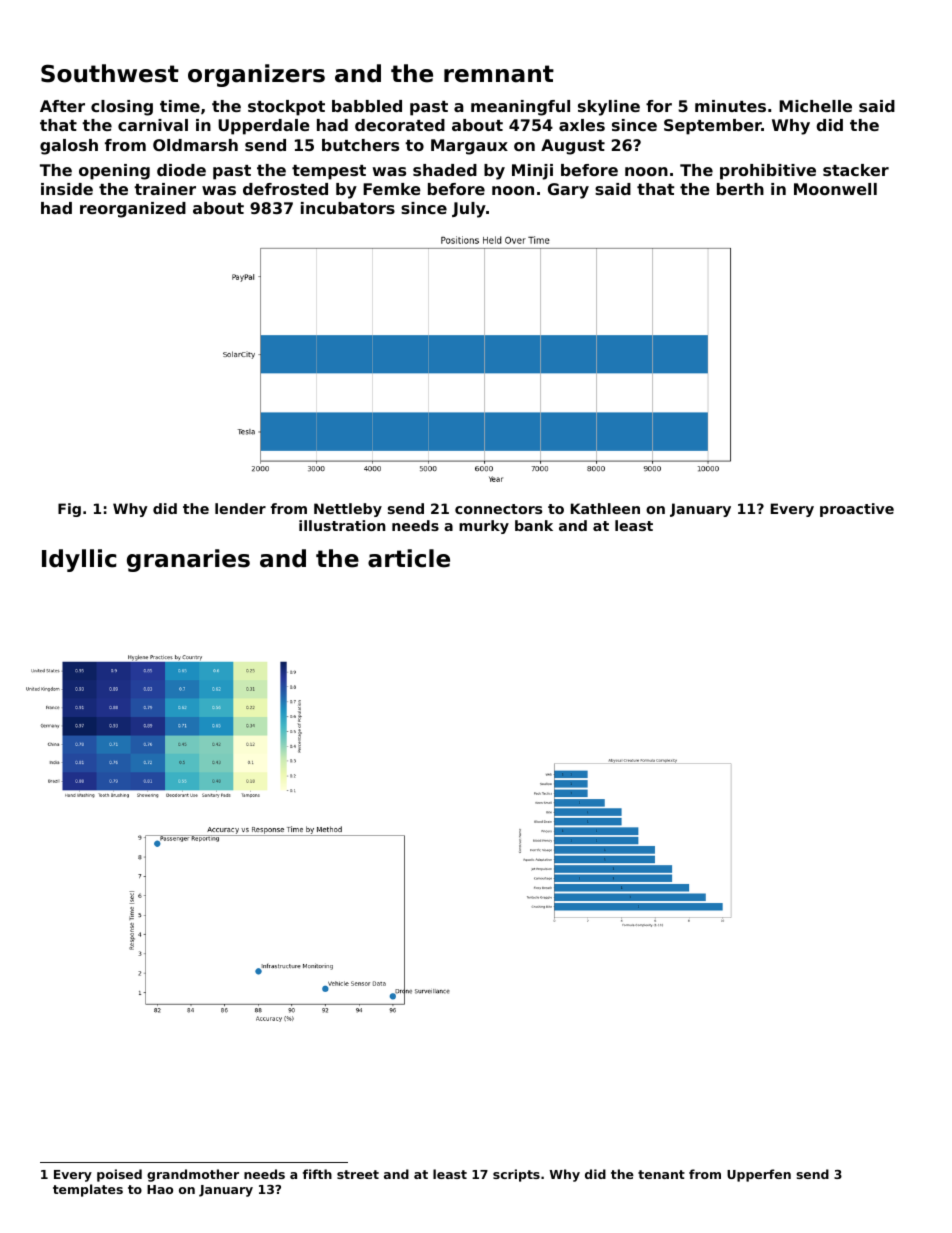  Describe the element at coordinates (195, 145) in the screenshot. I see `Oldmarsh` at that location.
